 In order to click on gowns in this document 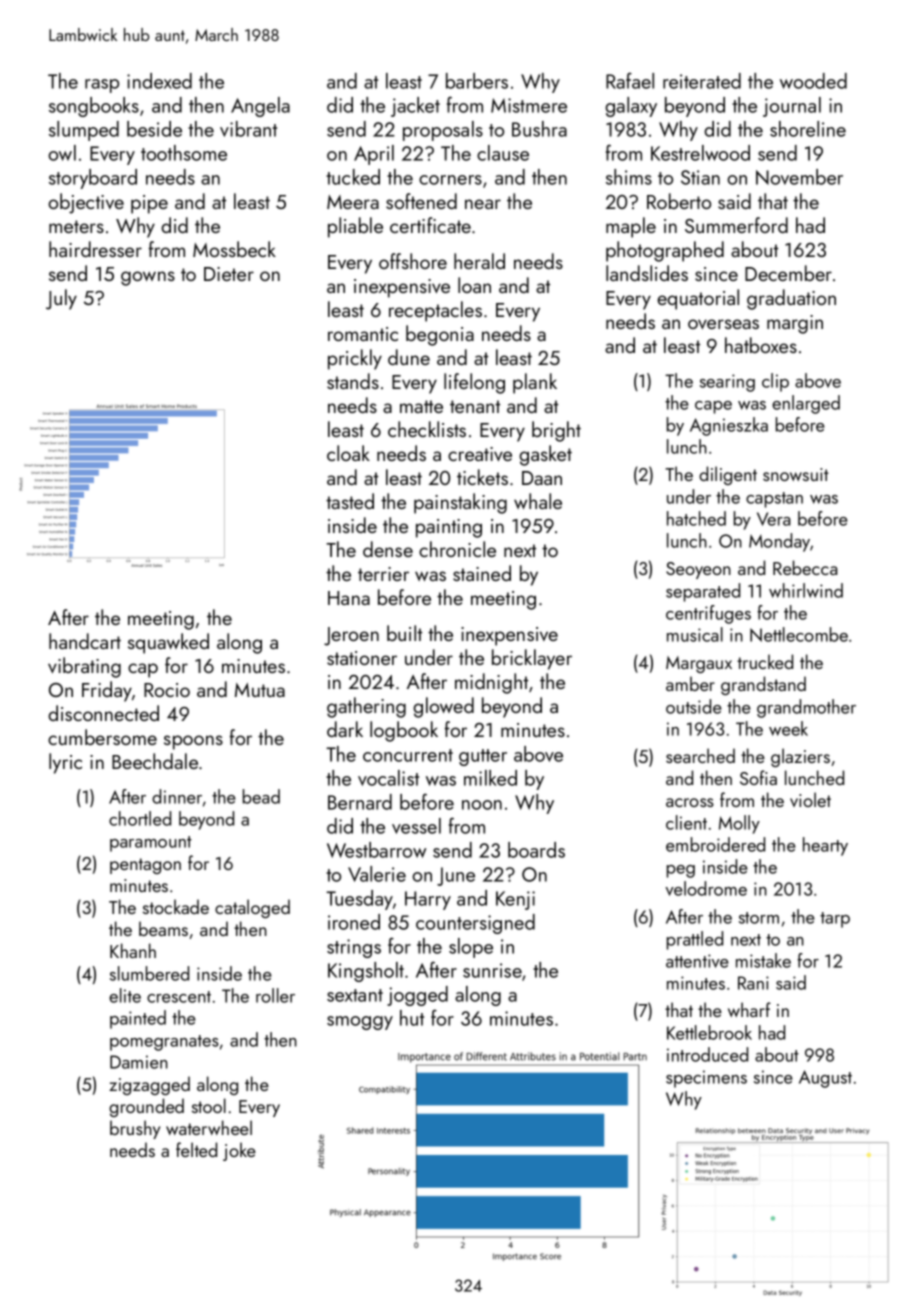, I will do `click(148, 278)`.
